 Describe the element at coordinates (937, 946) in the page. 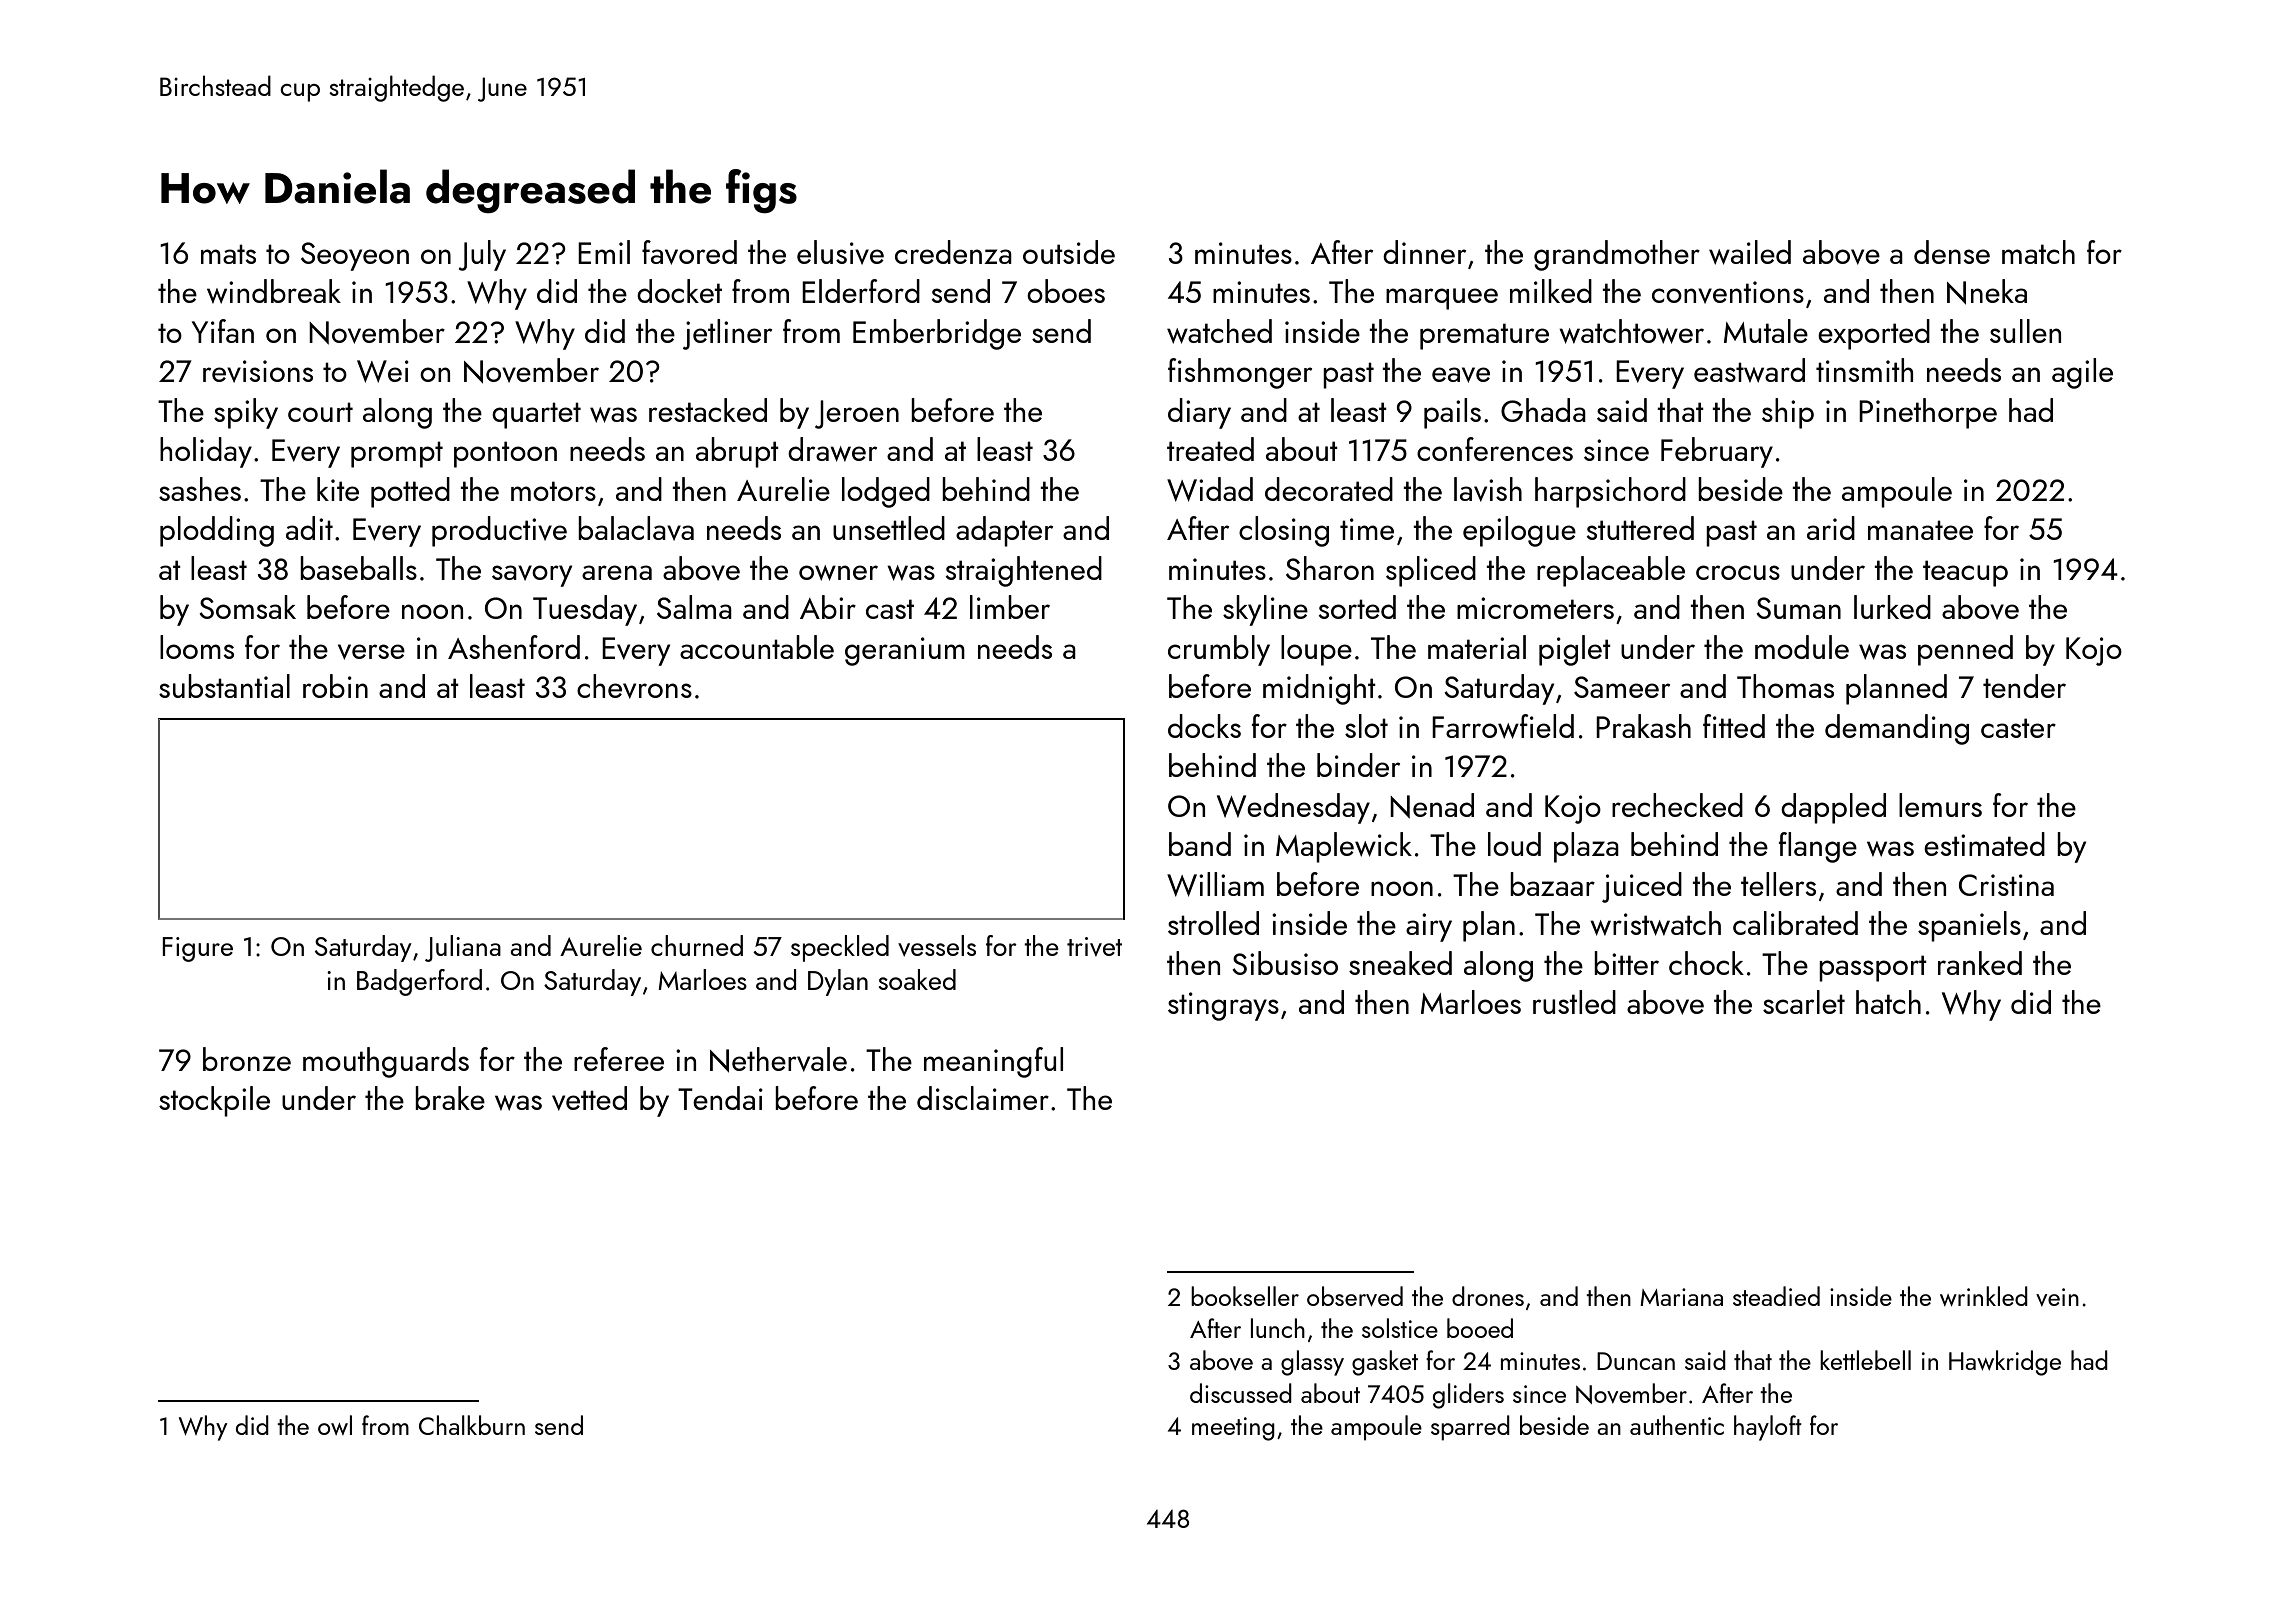

I see `vessels` at that location.
